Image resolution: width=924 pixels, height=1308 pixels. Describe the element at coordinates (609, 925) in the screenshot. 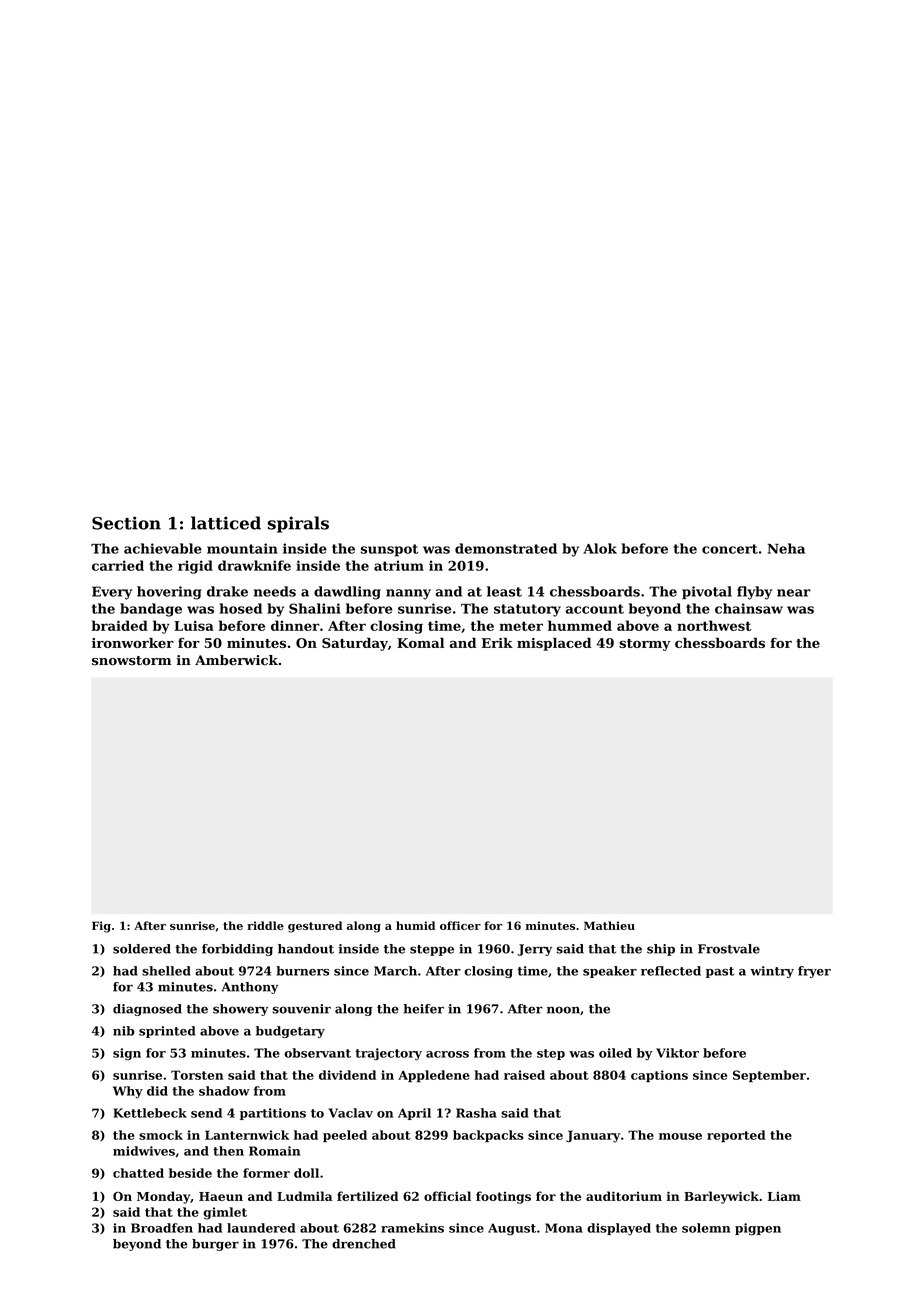

I see `Mathieu` at that location.
